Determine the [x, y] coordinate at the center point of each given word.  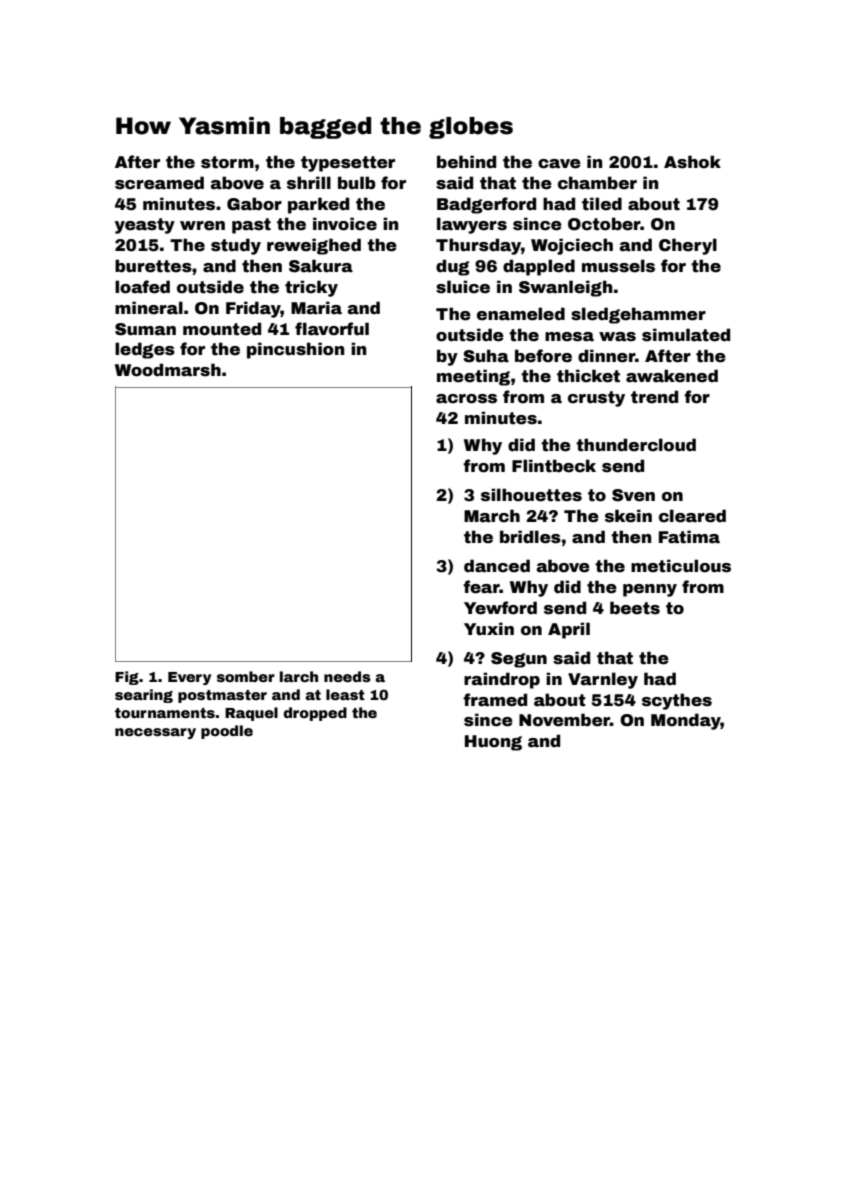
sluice [463, 287]
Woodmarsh [168, 370]
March [492, 516]
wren [202, 226]
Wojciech [572, 246]
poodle [227, 732]
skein [628, 516]
